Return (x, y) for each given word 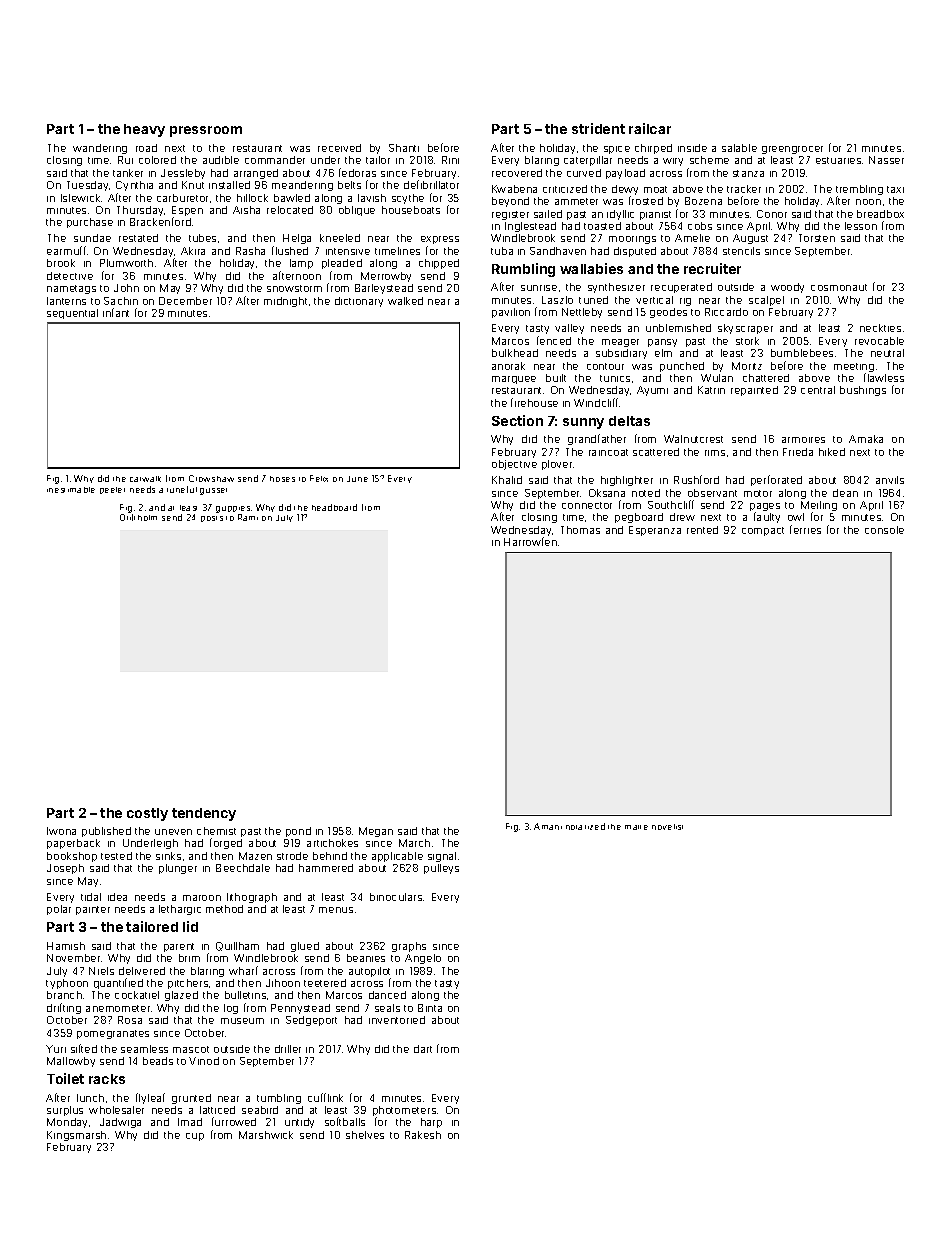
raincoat (608, 452)
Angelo (423, 959)
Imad (190, 1122)
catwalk (145, 479)
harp (431, 1123)
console (884, 530)
